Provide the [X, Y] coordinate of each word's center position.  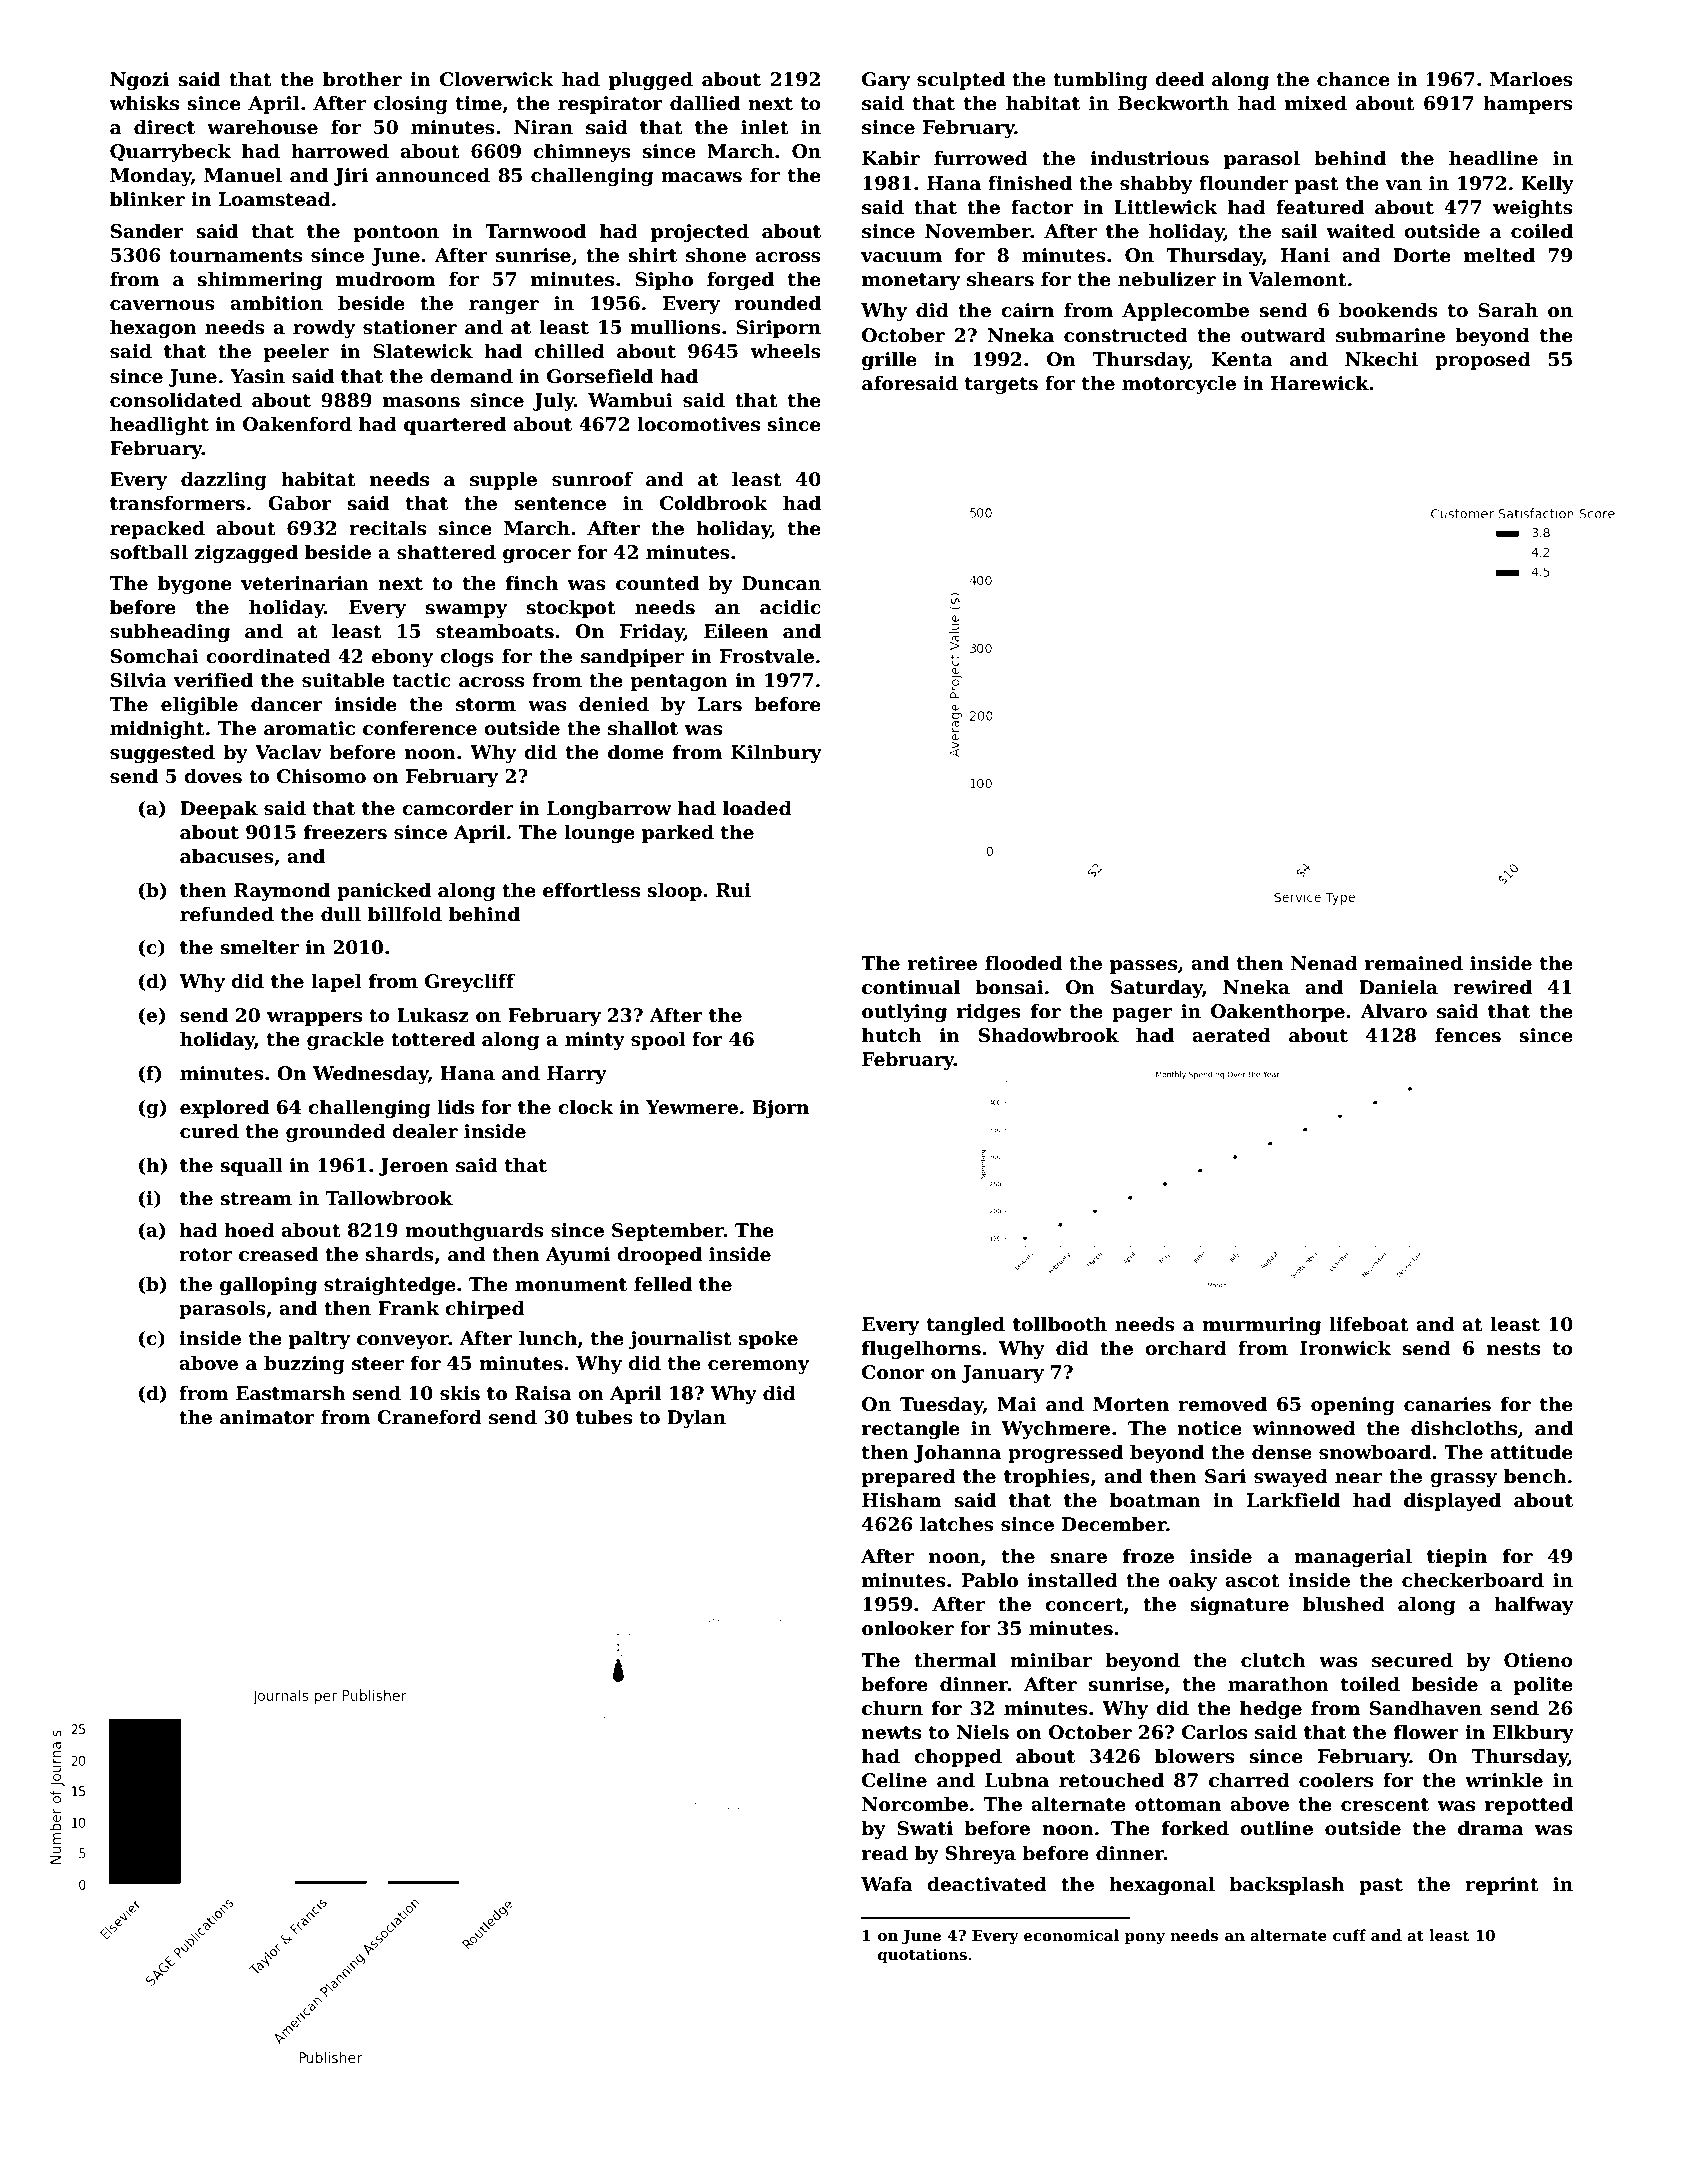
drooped [659, 1255]
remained [1414, 963]
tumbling [1100, 80]
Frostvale [767, 656]
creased [278, 1254]
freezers [345, 832]
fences [1468, 1035]
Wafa [887, 1884]
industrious [1150, 158]
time [479, 103]
